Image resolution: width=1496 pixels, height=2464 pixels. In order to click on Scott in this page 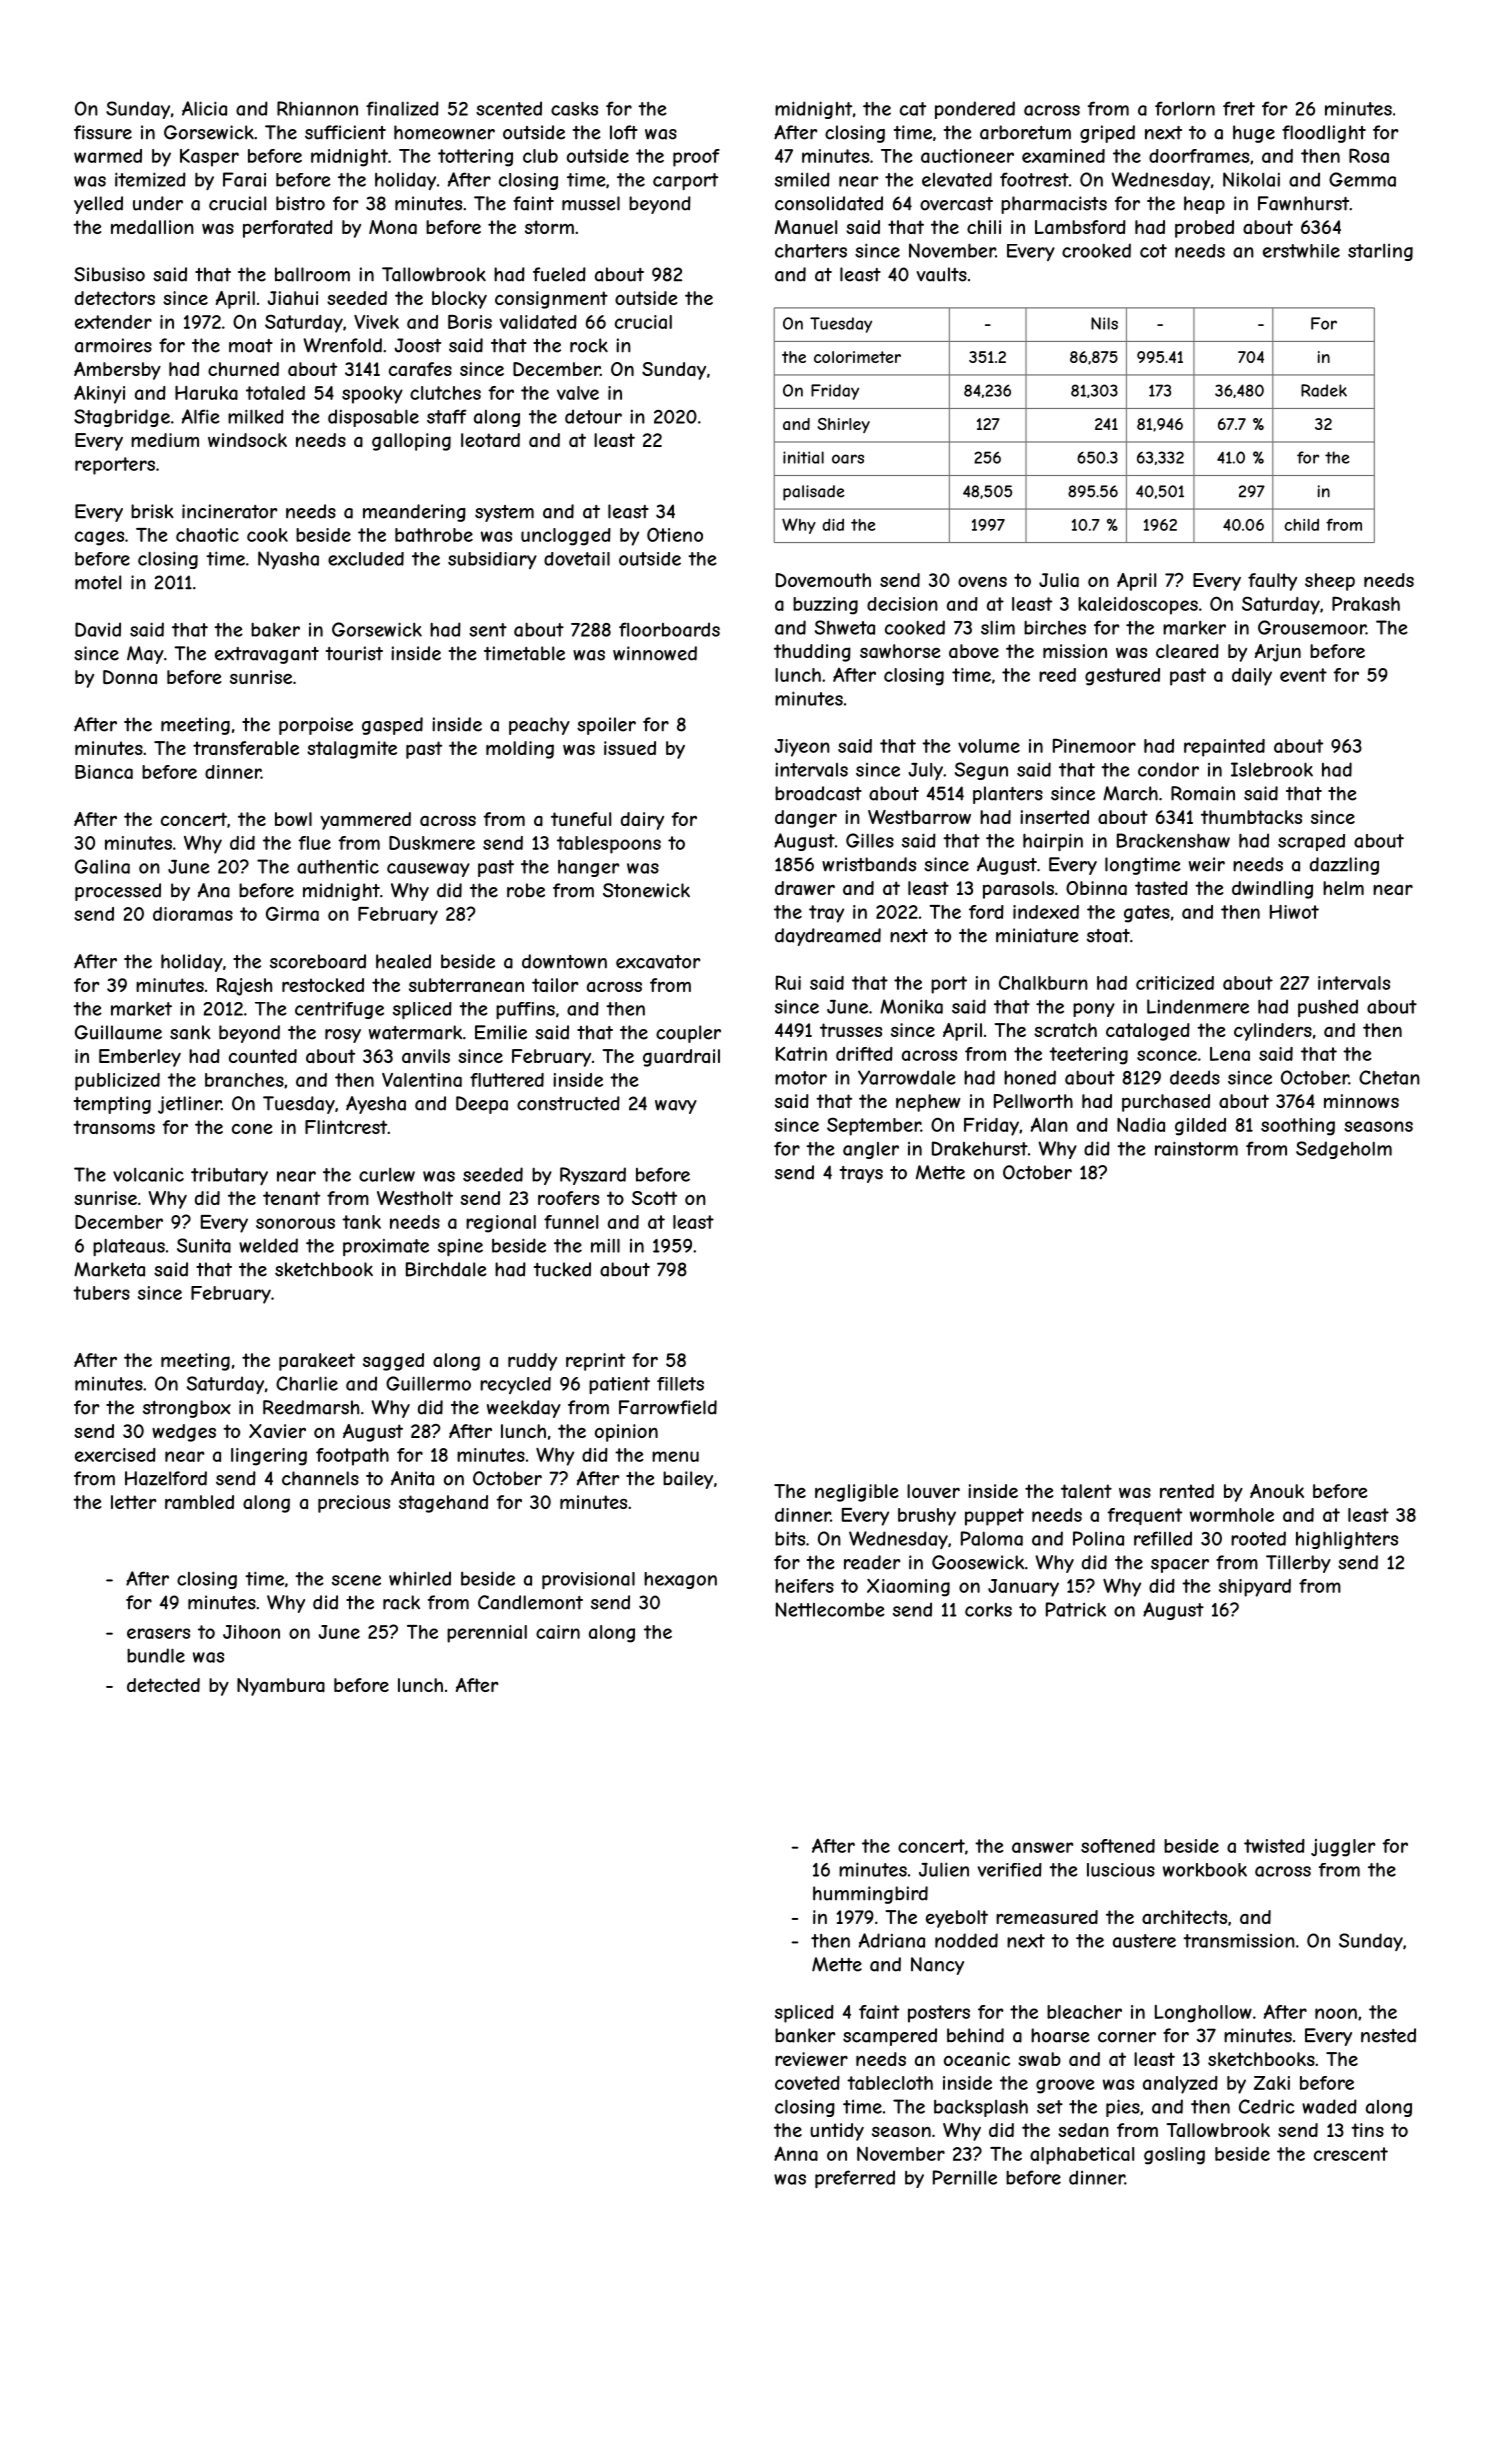, I will do `click(654, 1198)`.
